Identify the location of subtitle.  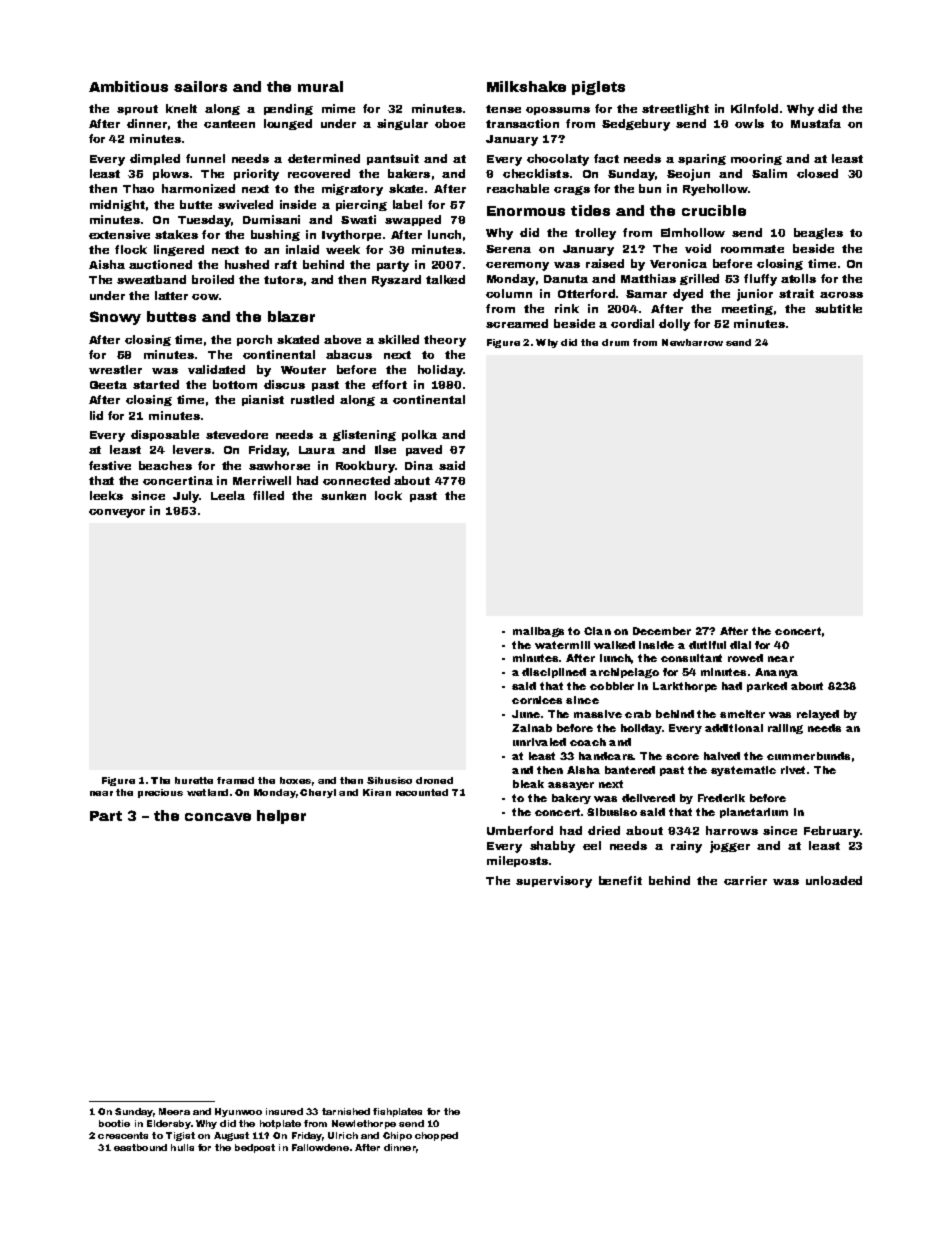
(838, 308).
